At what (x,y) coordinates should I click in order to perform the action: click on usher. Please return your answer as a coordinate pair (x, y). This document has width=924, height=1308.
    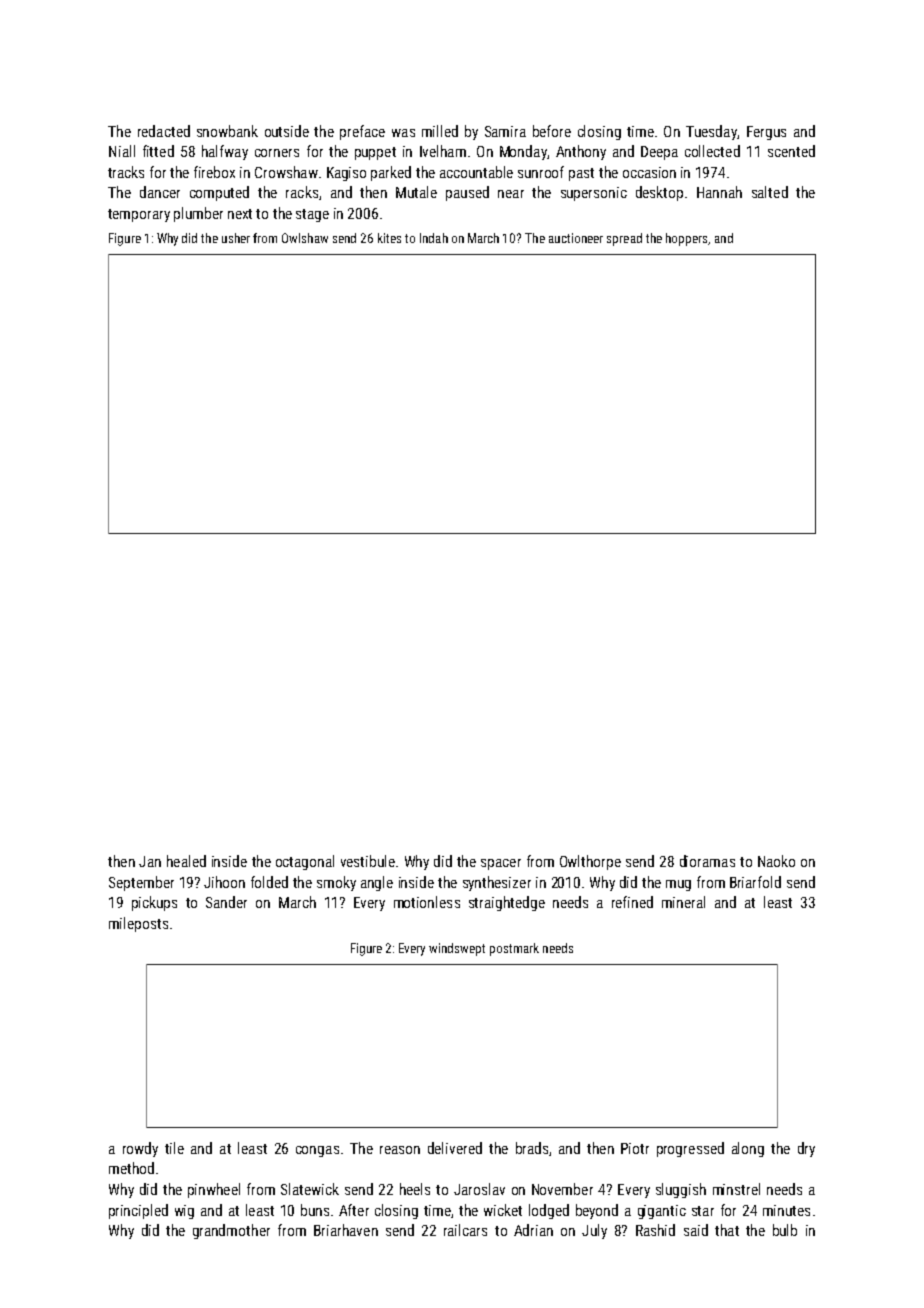
    Looking at the image, I should click on (236, 238).
